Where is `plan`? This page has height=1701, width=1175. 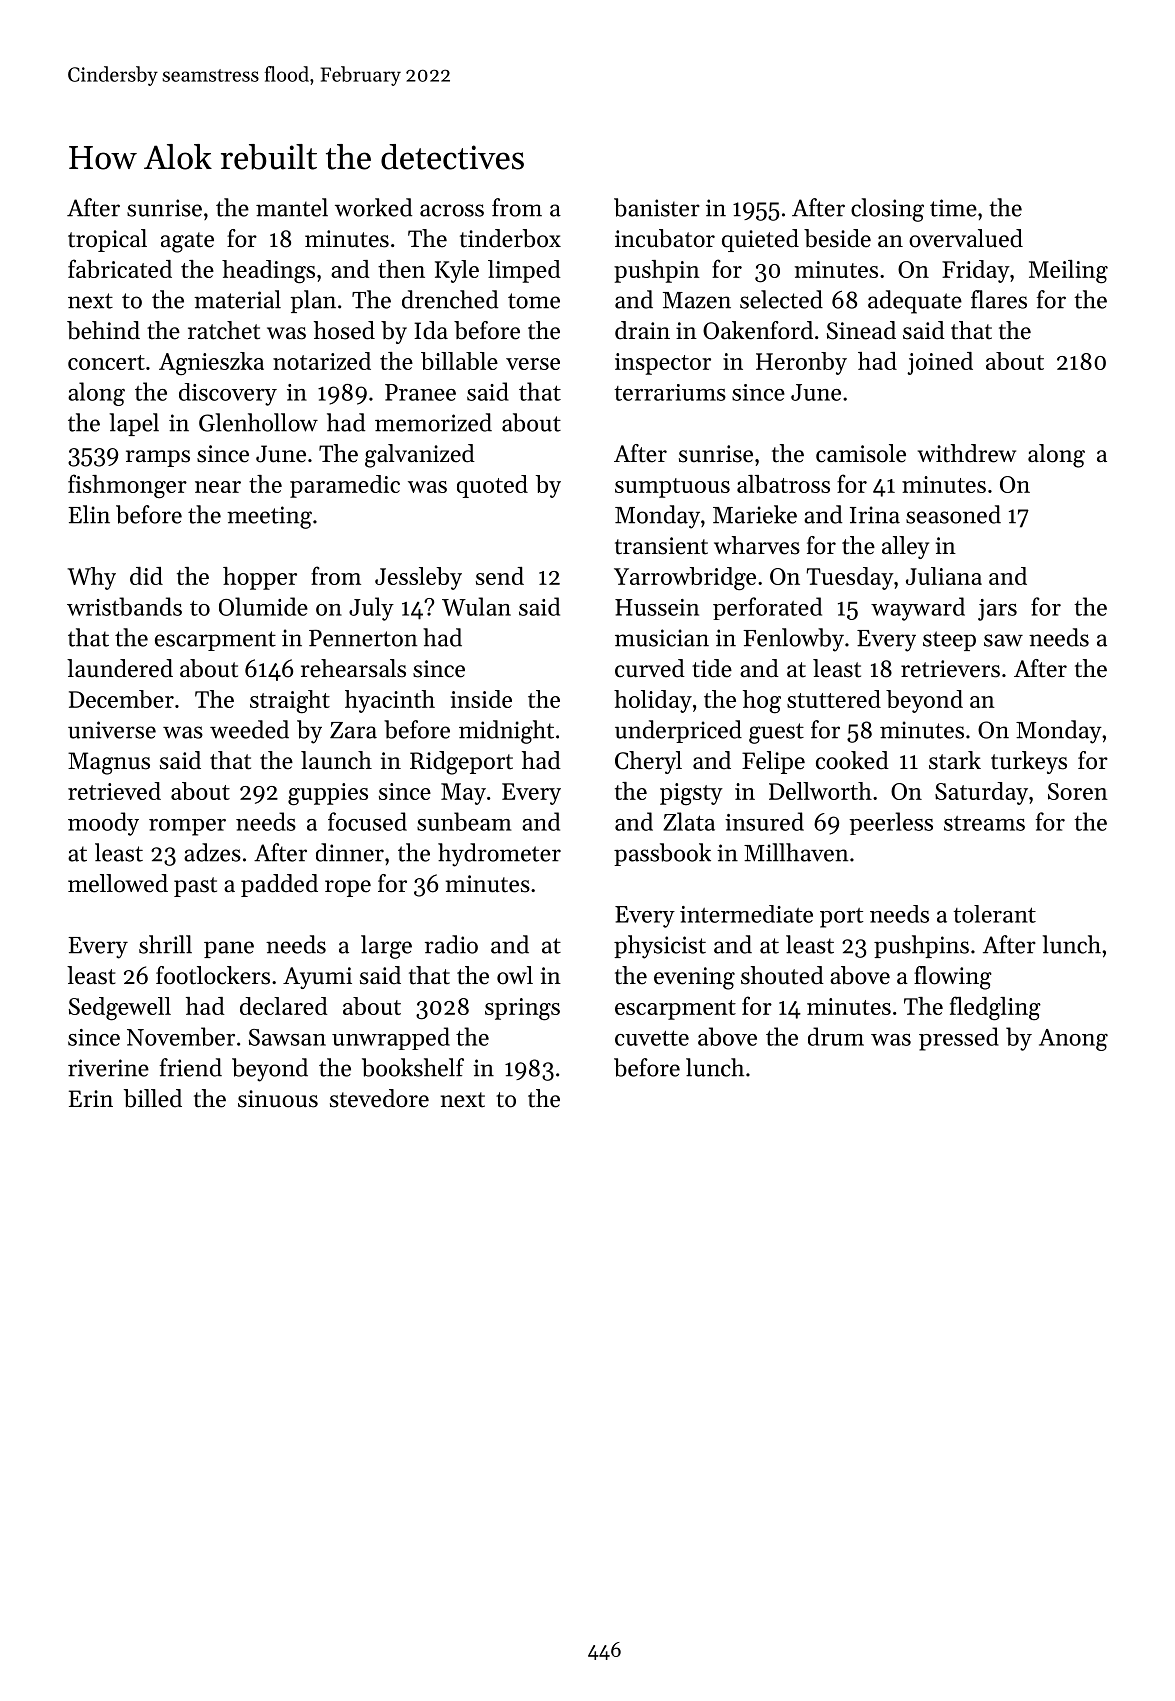
plan is located at coordinates (313, 301).
